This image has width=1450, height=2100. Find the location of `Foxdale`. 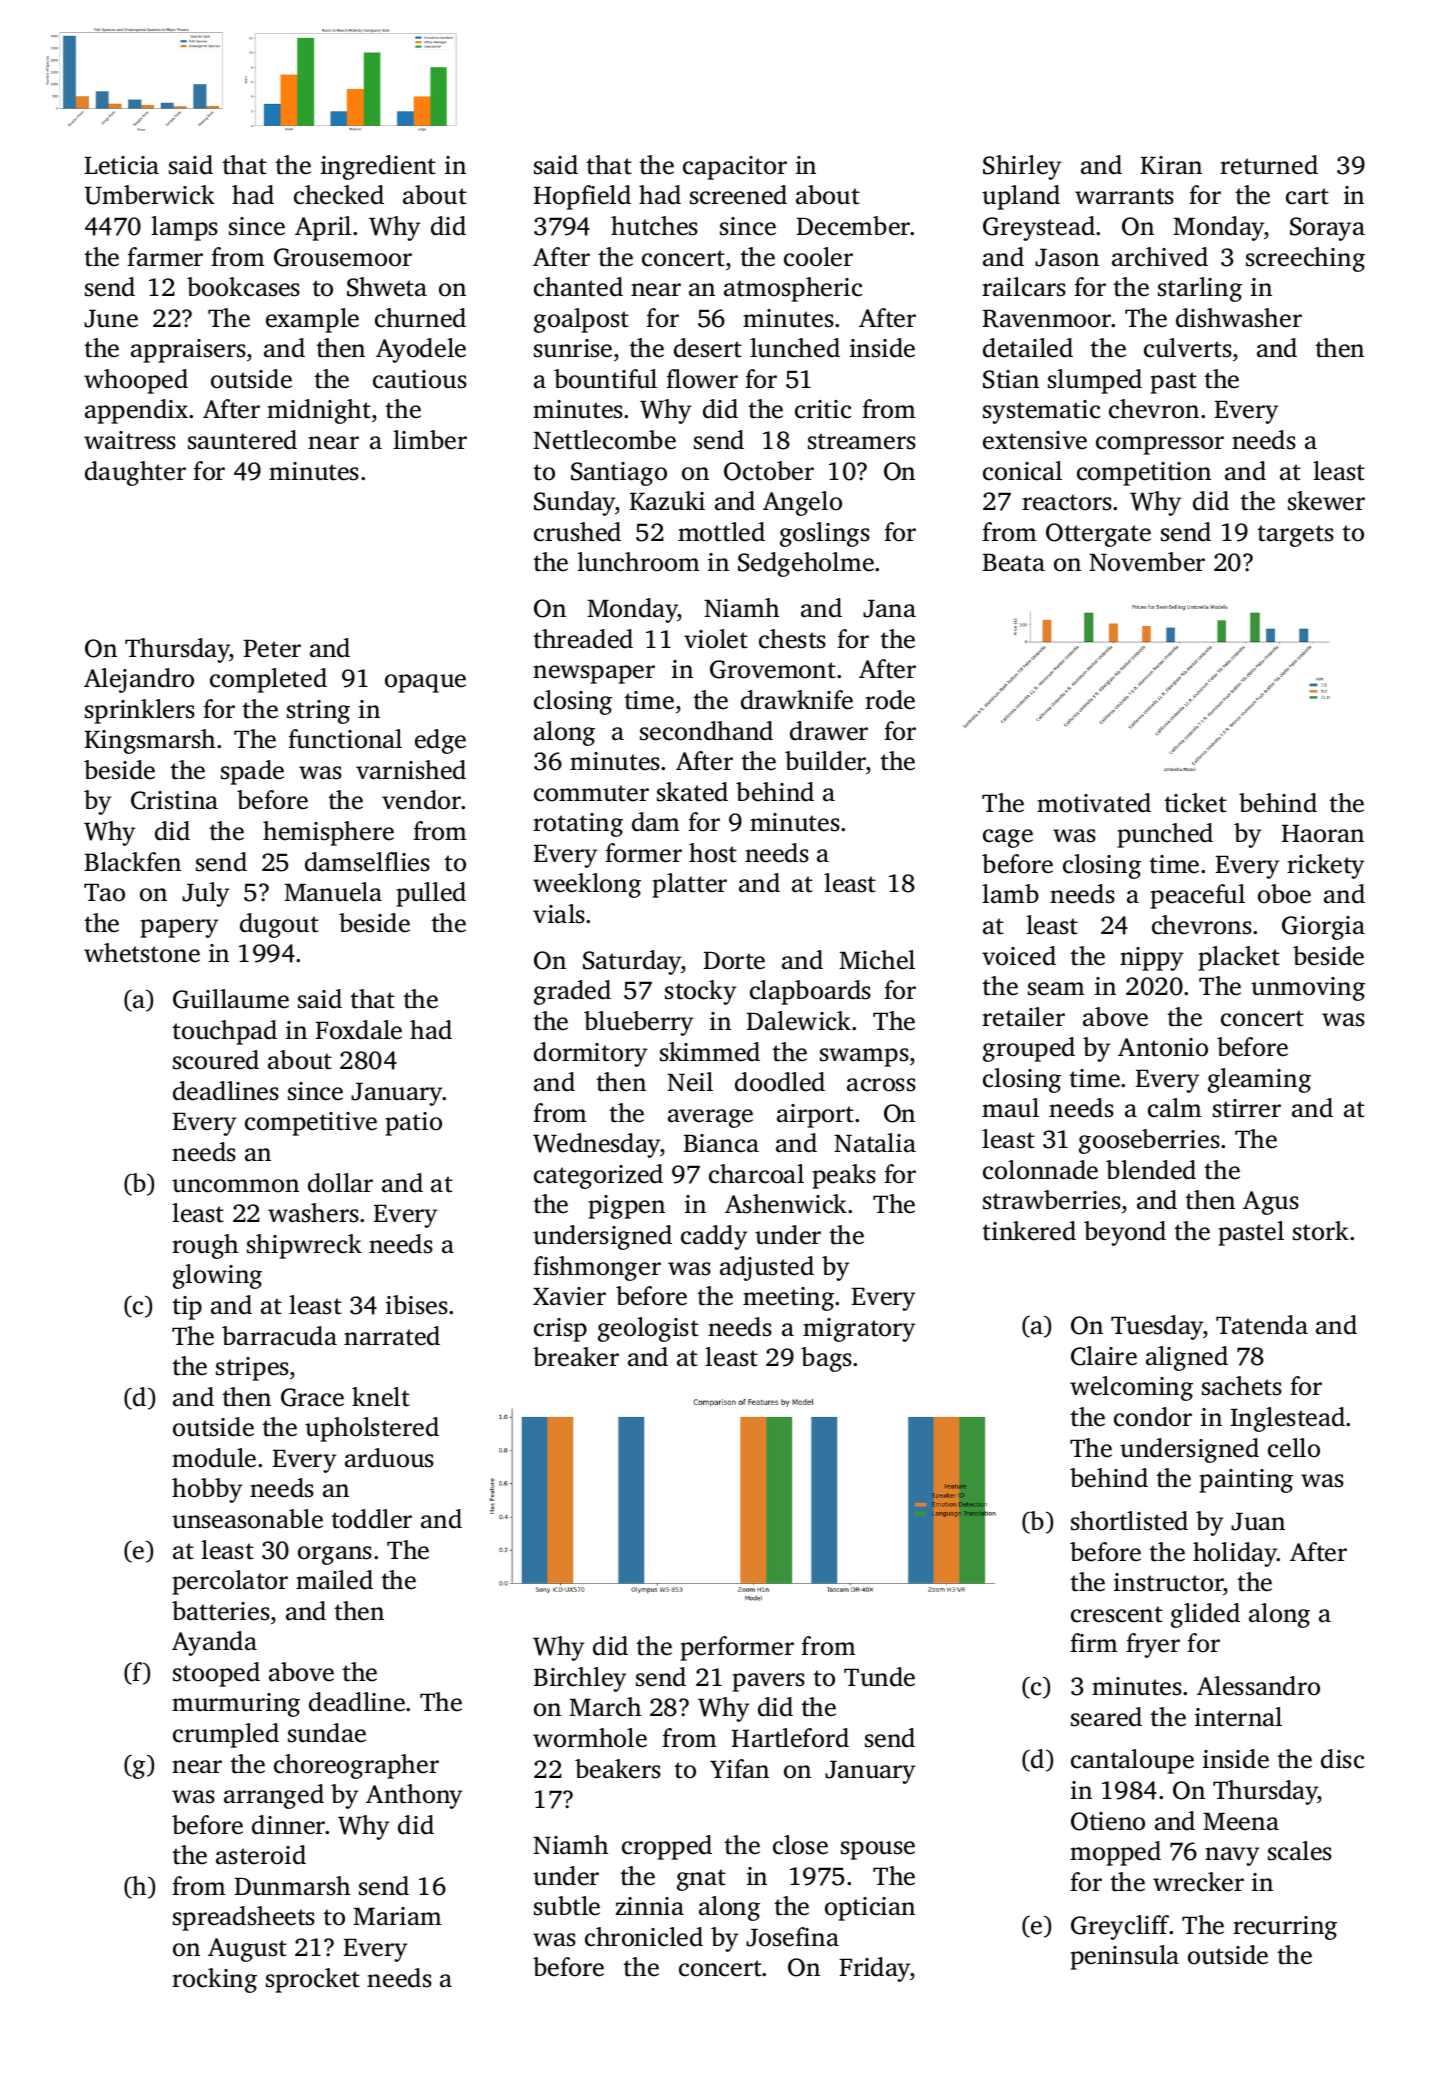

Foxdale is located at coordinates (358, 1030).
